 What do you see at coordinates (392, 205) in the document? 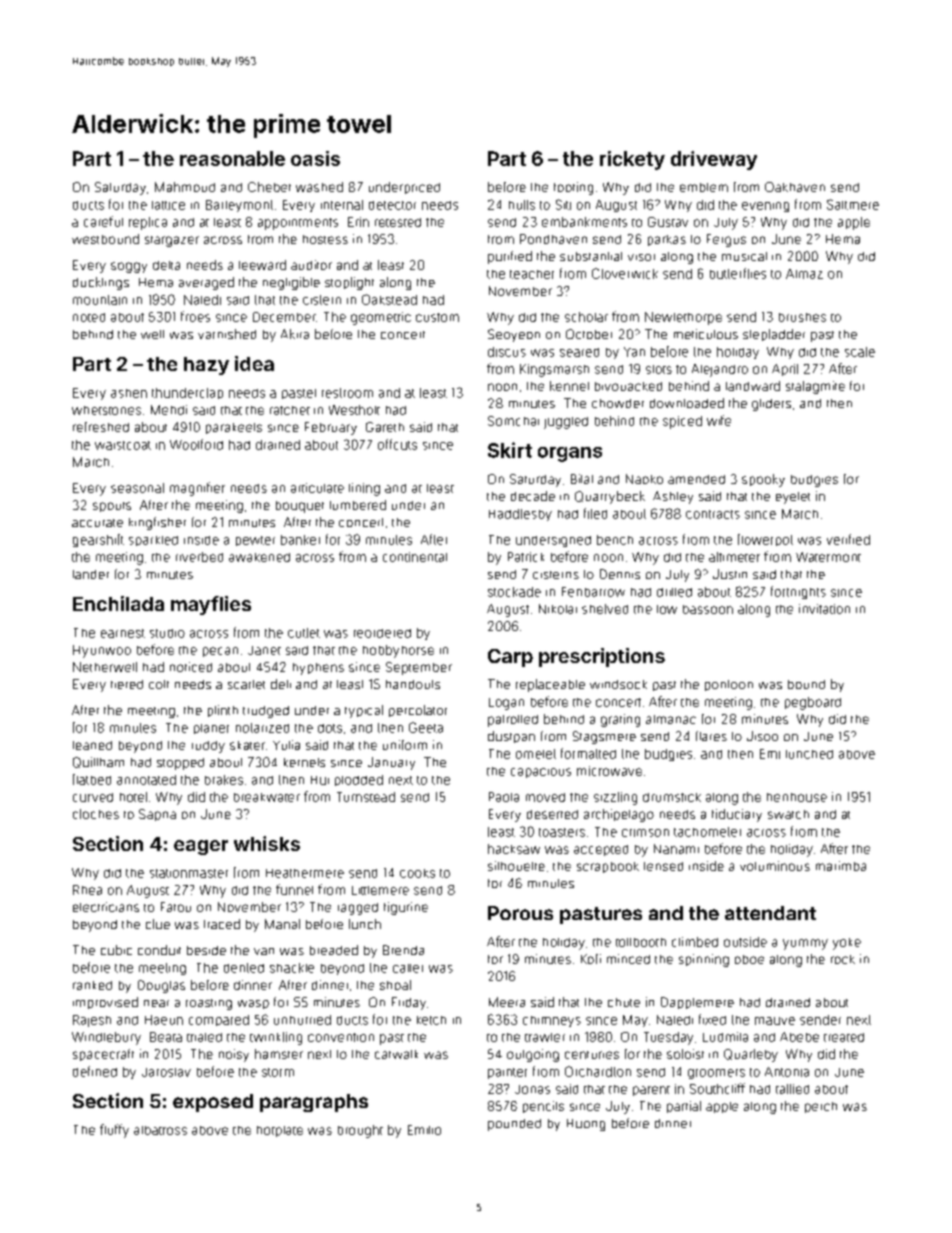
I see `detector` at bounding box center [392, 205].
